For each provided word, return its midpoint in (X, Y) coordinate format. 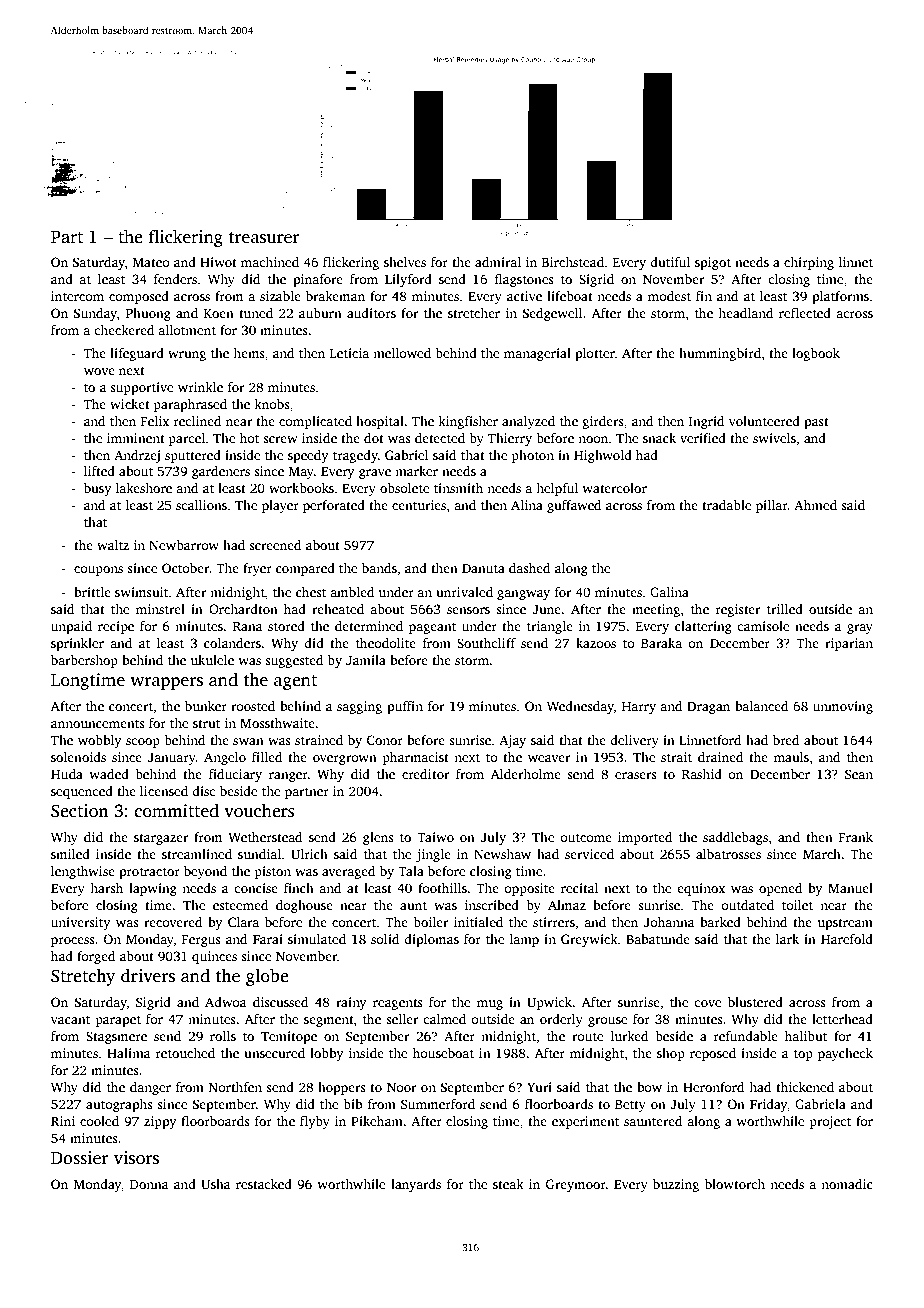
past (816, 423)
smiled (70, 854)
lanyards (416, 1185)
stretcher (474, 313)
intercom (77, 296)
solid (385, 939)
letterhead (842, 1019)
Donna (149, 1184)
